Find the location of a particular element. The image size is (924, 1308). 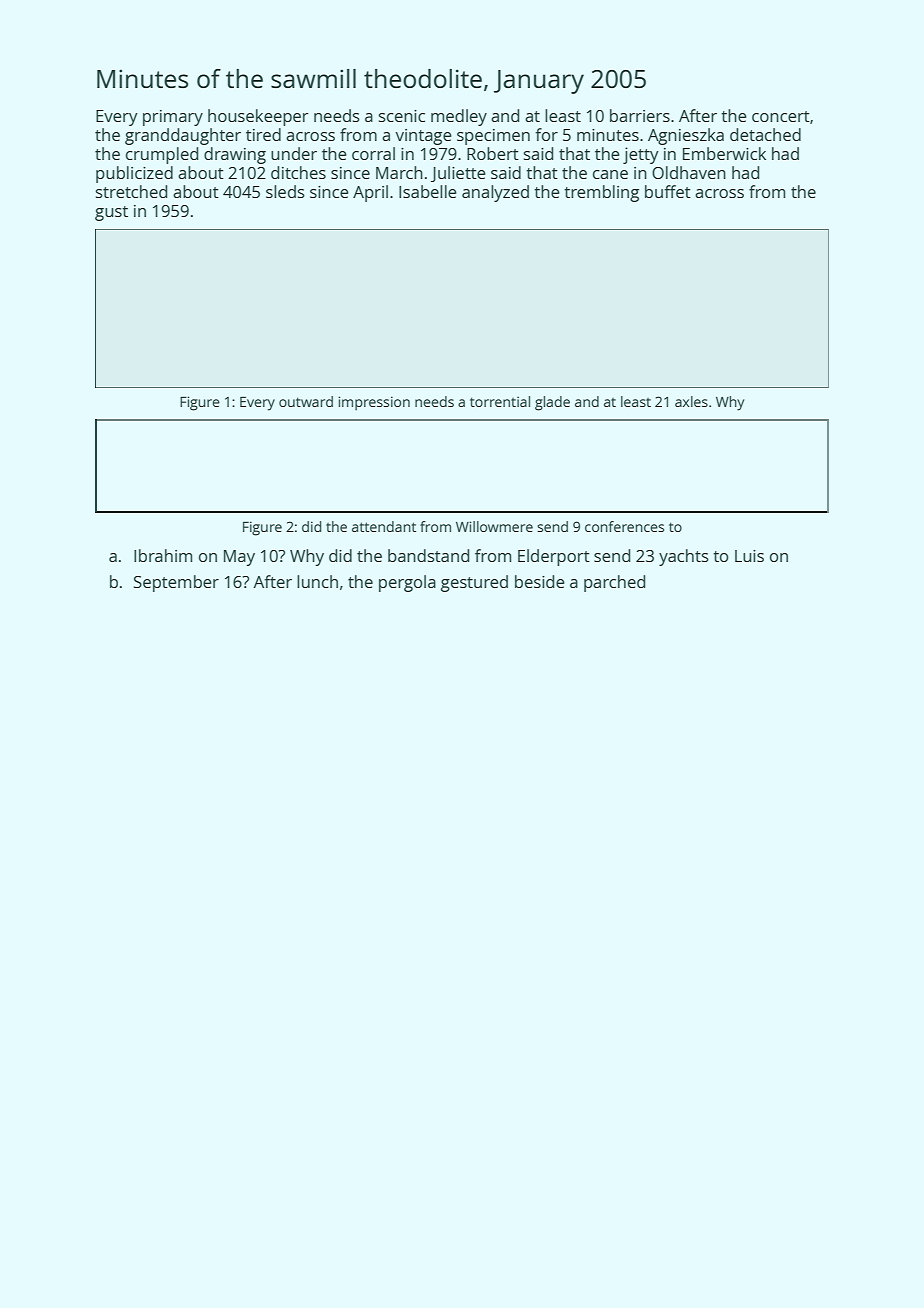

glade is located at coordinates (552, 403).
